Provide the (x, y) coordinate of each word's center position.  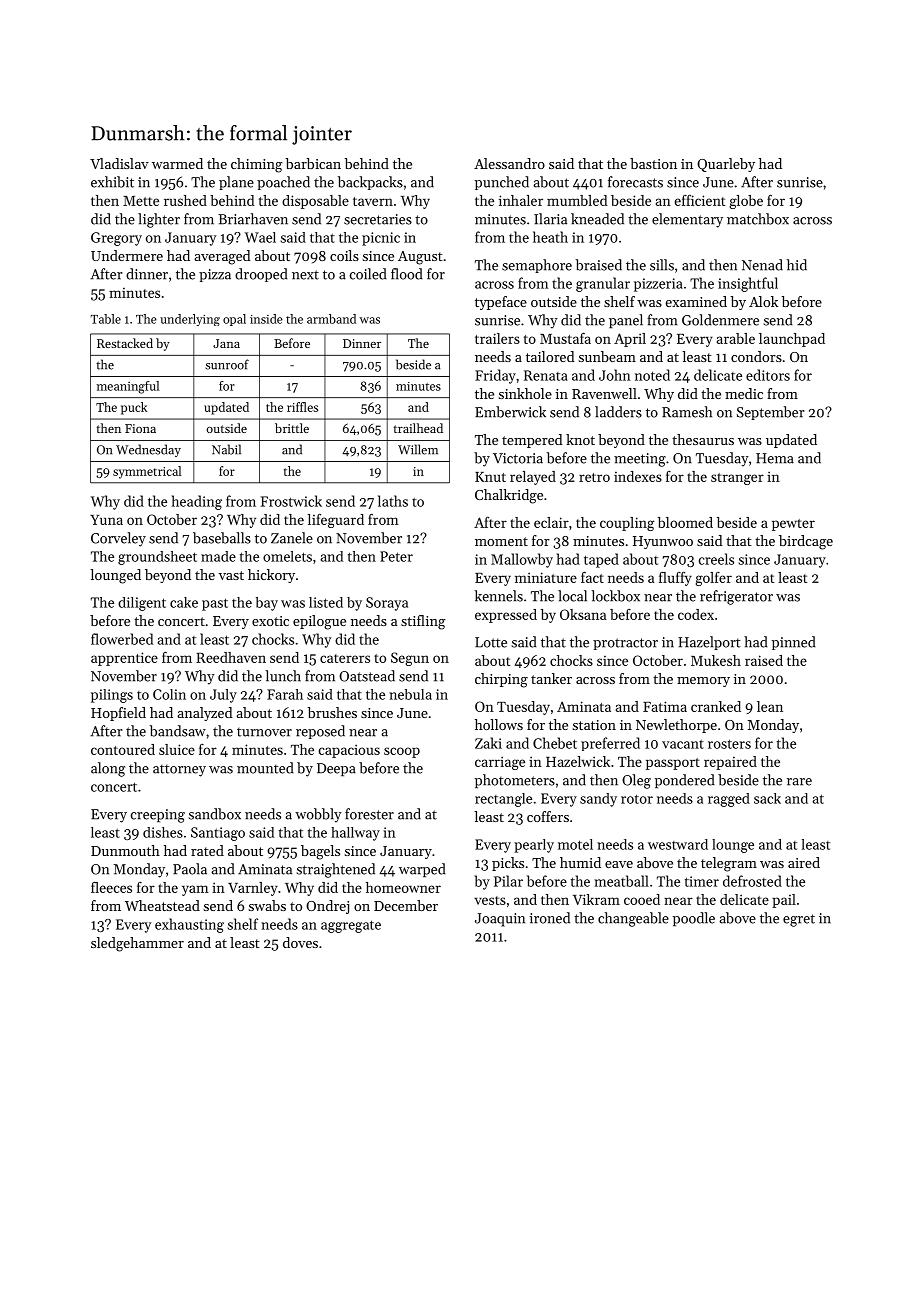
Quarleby (726, 165)
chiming (256, 165)
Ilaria (550, 219)
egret (799, 920)
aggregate (351, 926)
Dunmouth (125, 850)
